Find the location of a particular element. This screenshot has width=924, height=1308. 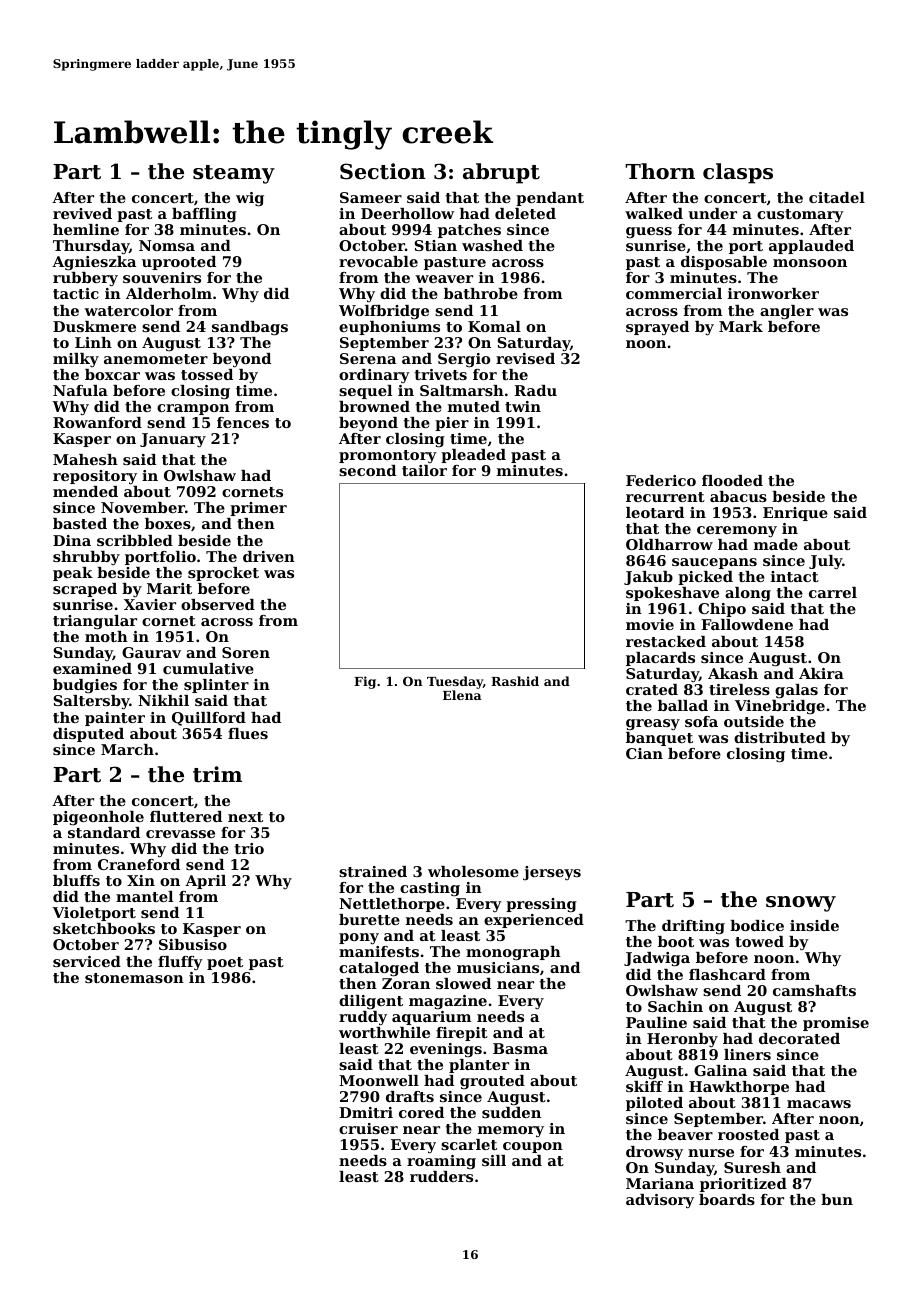

steamy is located at coordinates (234, 174).
